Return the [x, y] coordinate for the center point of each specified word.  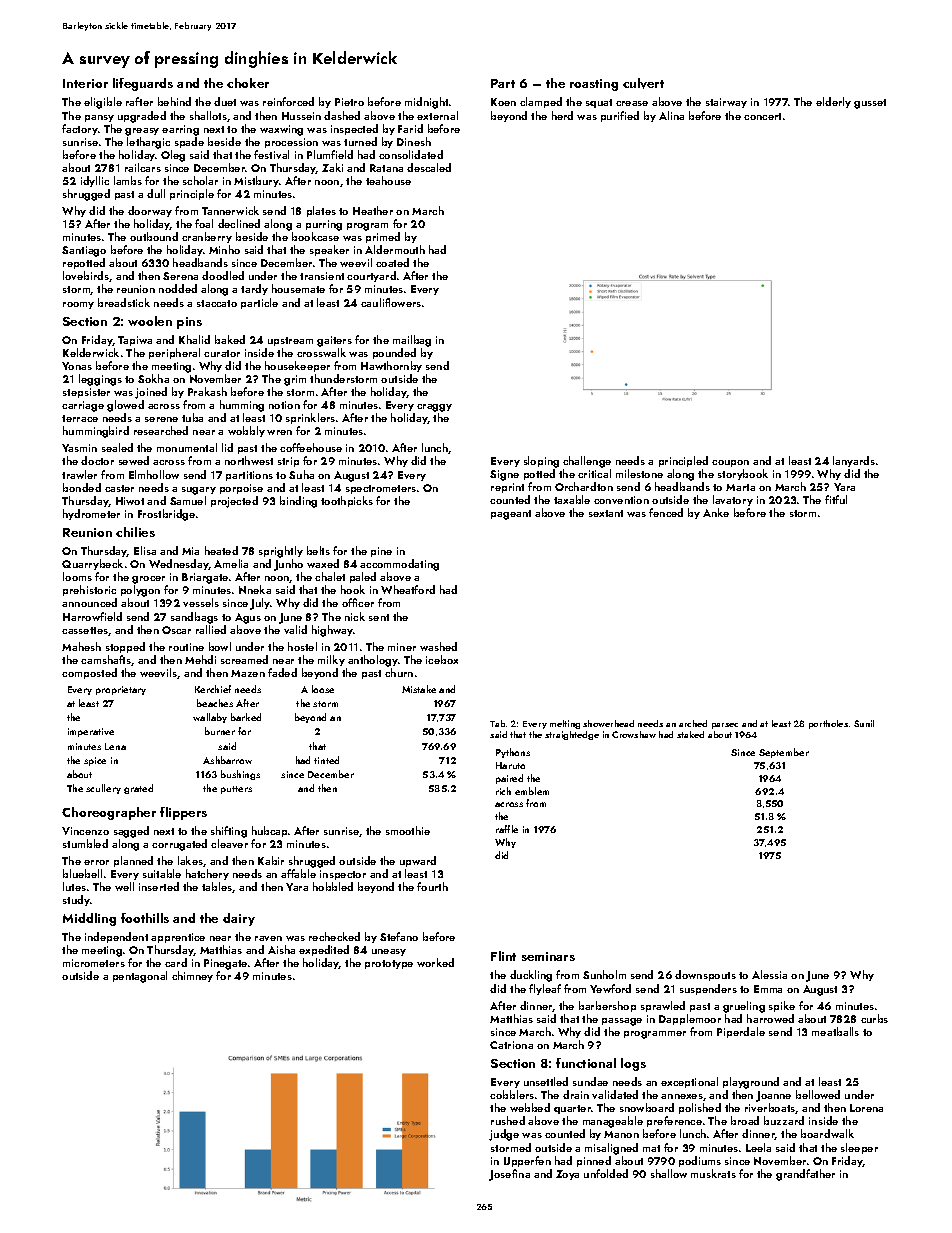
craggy [434, 408]
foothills [145, 918]
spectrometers [381, 489]
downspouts [705, 975]
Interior [85, 83]
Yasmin [79, 448]
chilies [135, 532]
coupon [730, 463]
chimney [192, 976]
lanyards [854, 461]
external [437, 115]
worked [435, 962]
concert [762, 116]
